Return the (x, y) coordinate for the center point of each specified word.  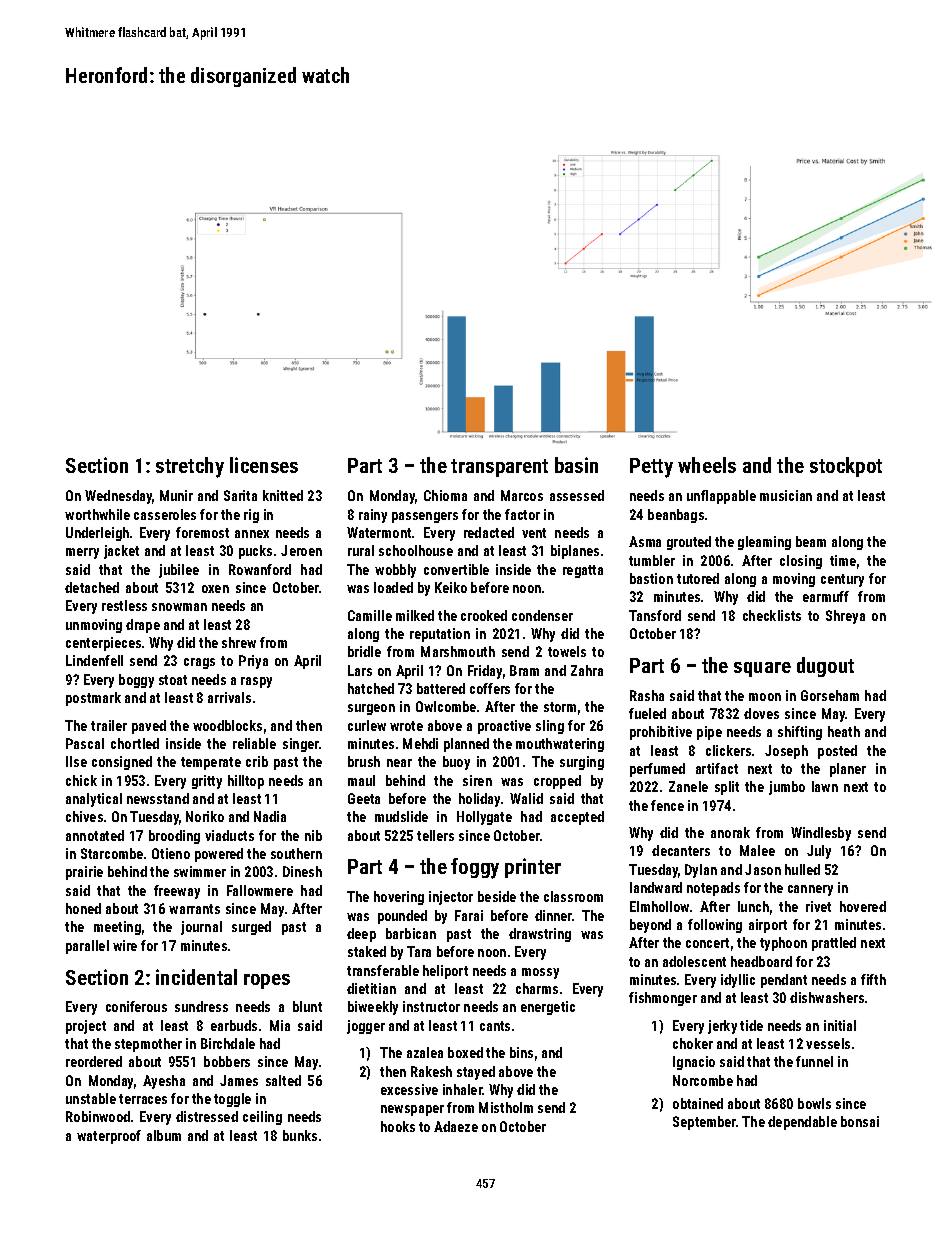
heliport (445, 972)
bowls (814, 1103)
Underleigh (97, 534)
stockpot (846, 467)
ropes (267, 981)
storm (560, 707)
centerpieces (103, 644)
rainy (373, 516)
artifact (717, 768)
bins (521, 1052)
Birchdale (228, 1043)
